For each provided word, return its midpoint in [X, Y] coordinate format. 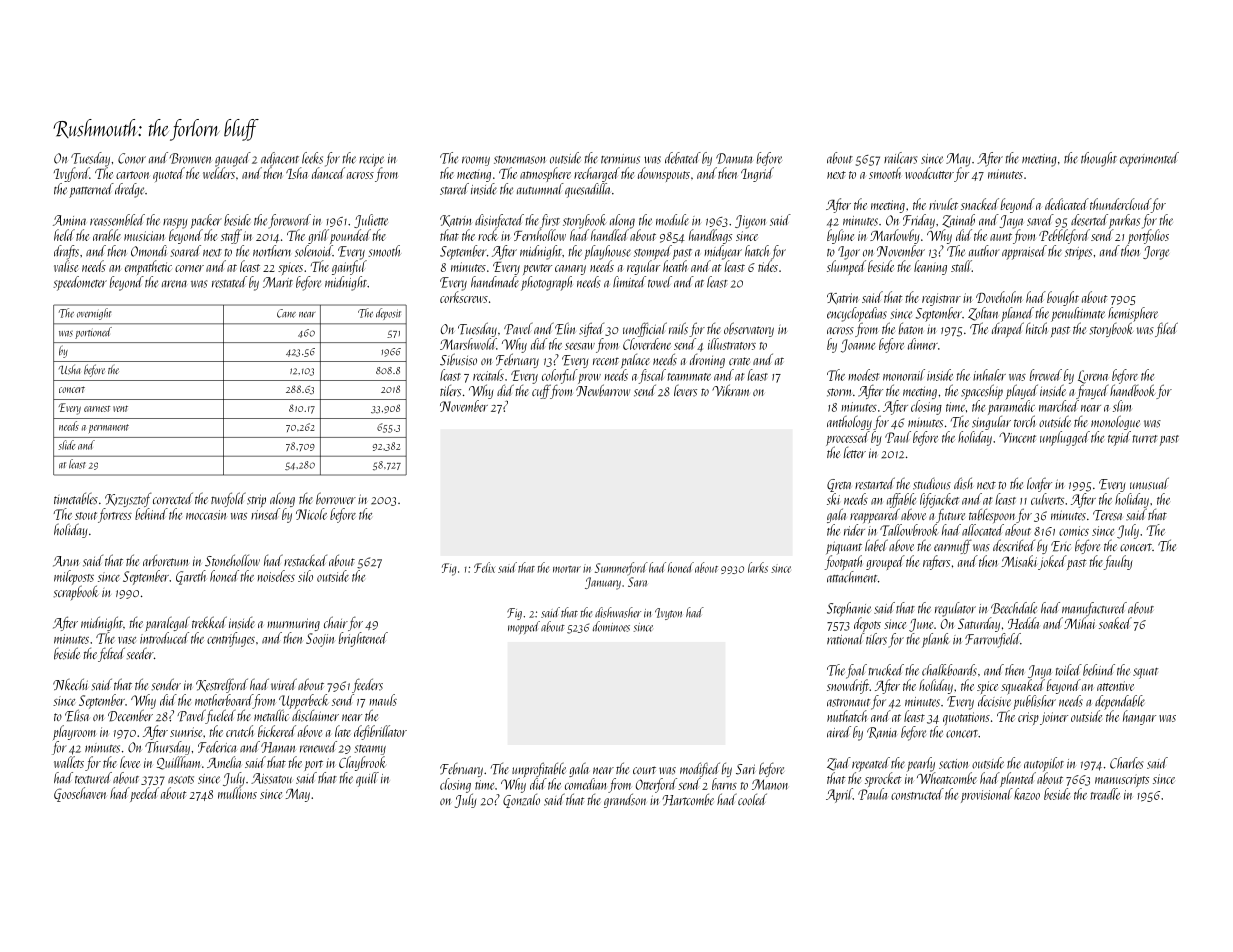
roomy [476, 161]
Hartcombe [688, 799]
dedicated [1067, 204]
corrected [173, 498]
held [64, 235]
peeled [144, 794]
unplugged [1065, 438]
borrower [336, 498]
